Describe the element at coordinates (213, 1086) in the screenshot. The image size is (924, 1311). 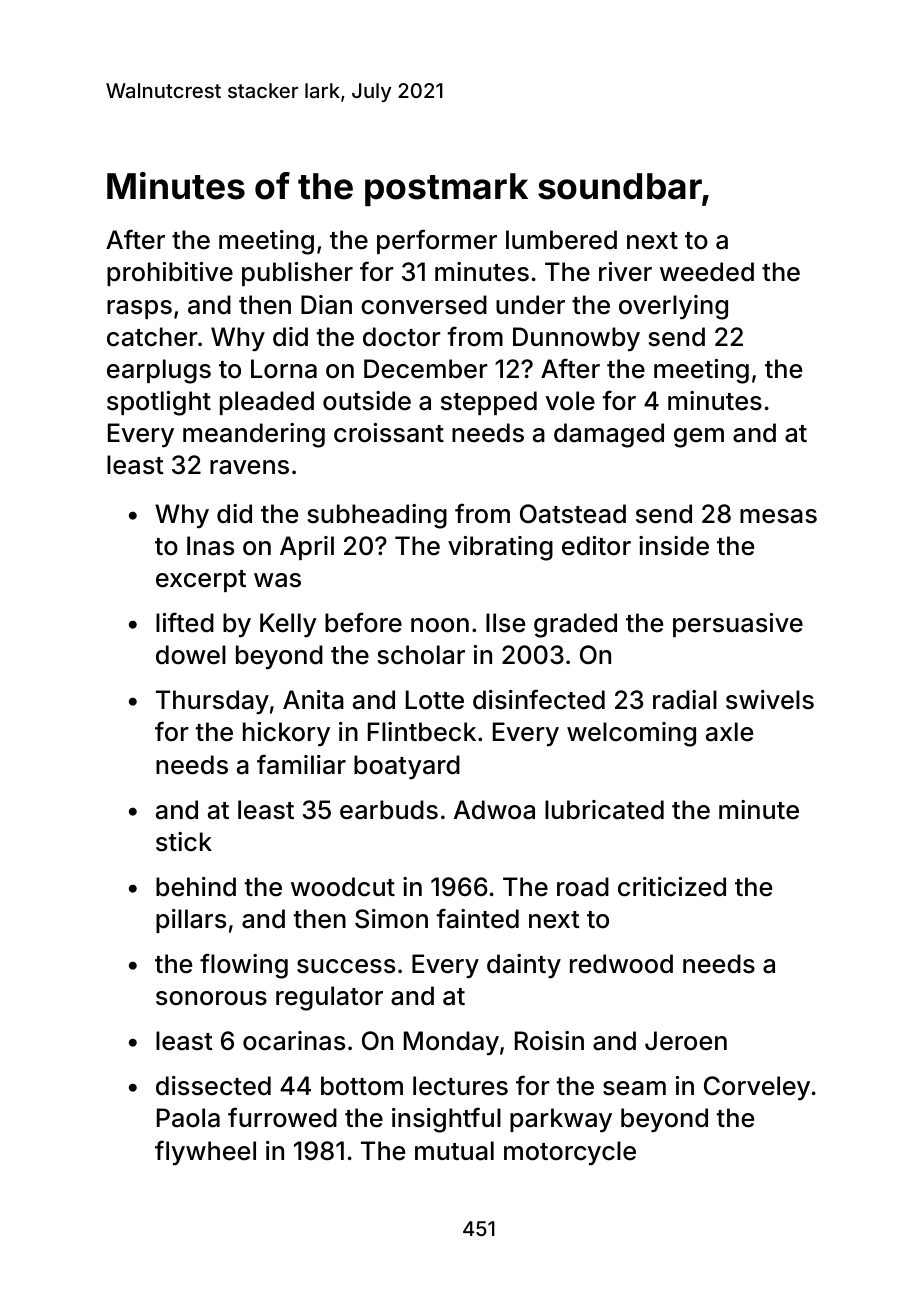
I see `dissected` at that location.
